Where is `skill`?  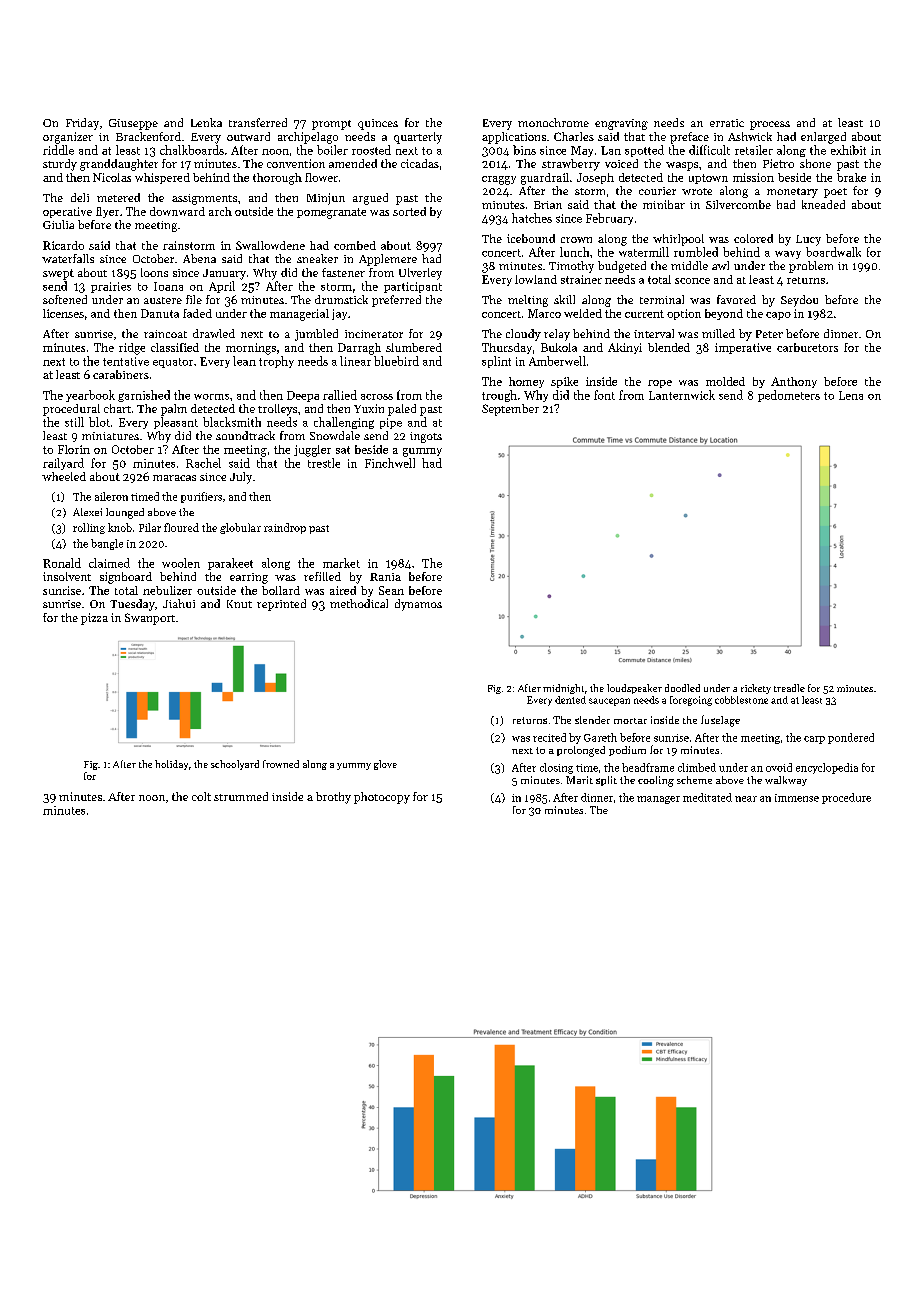
skill is located at coordinates (564, 299).
